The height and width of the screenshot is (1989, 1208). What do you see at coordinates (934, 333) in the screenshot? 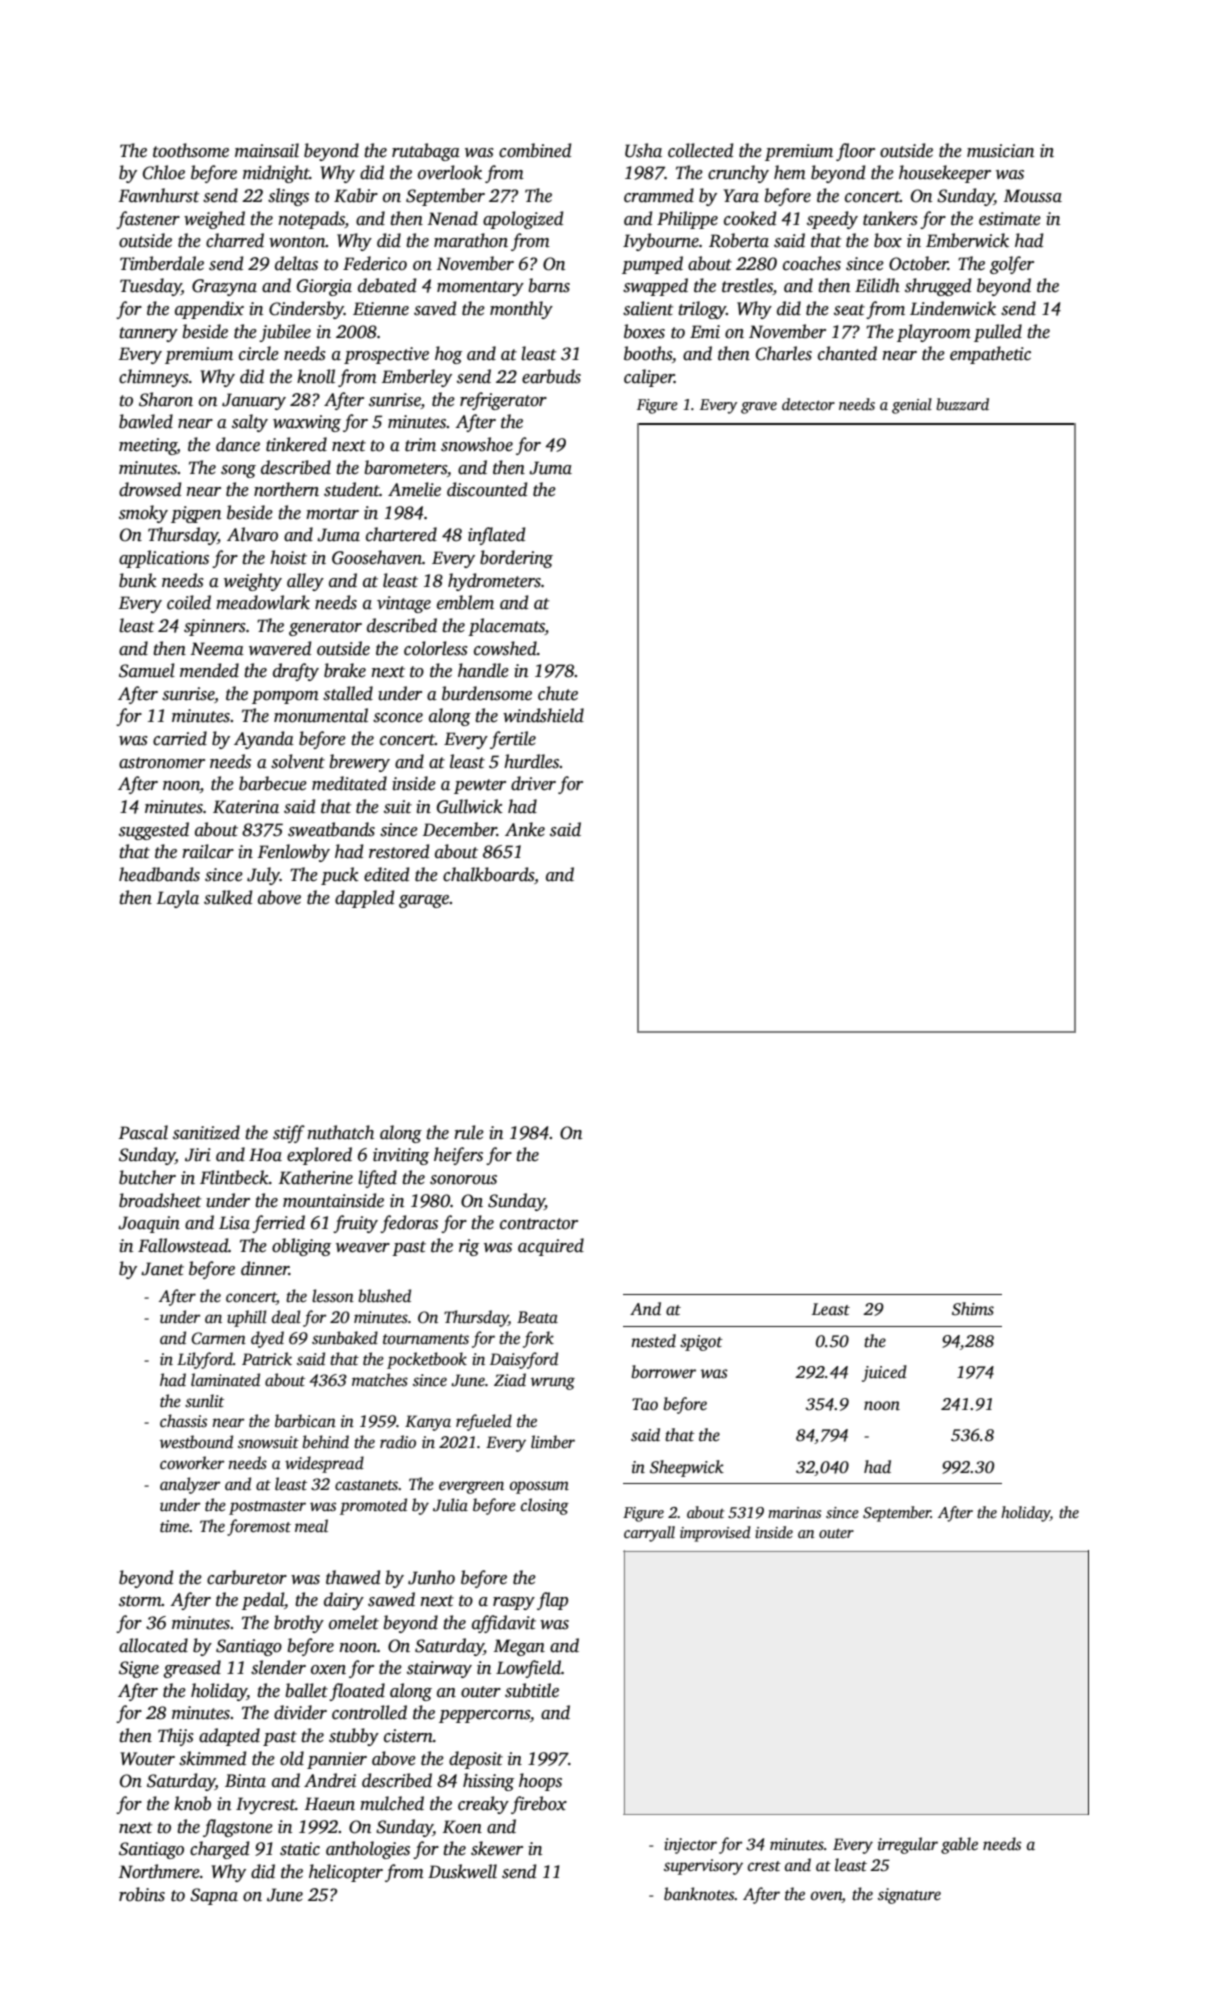
I see `playroom` at bounding box center [934, 333].
